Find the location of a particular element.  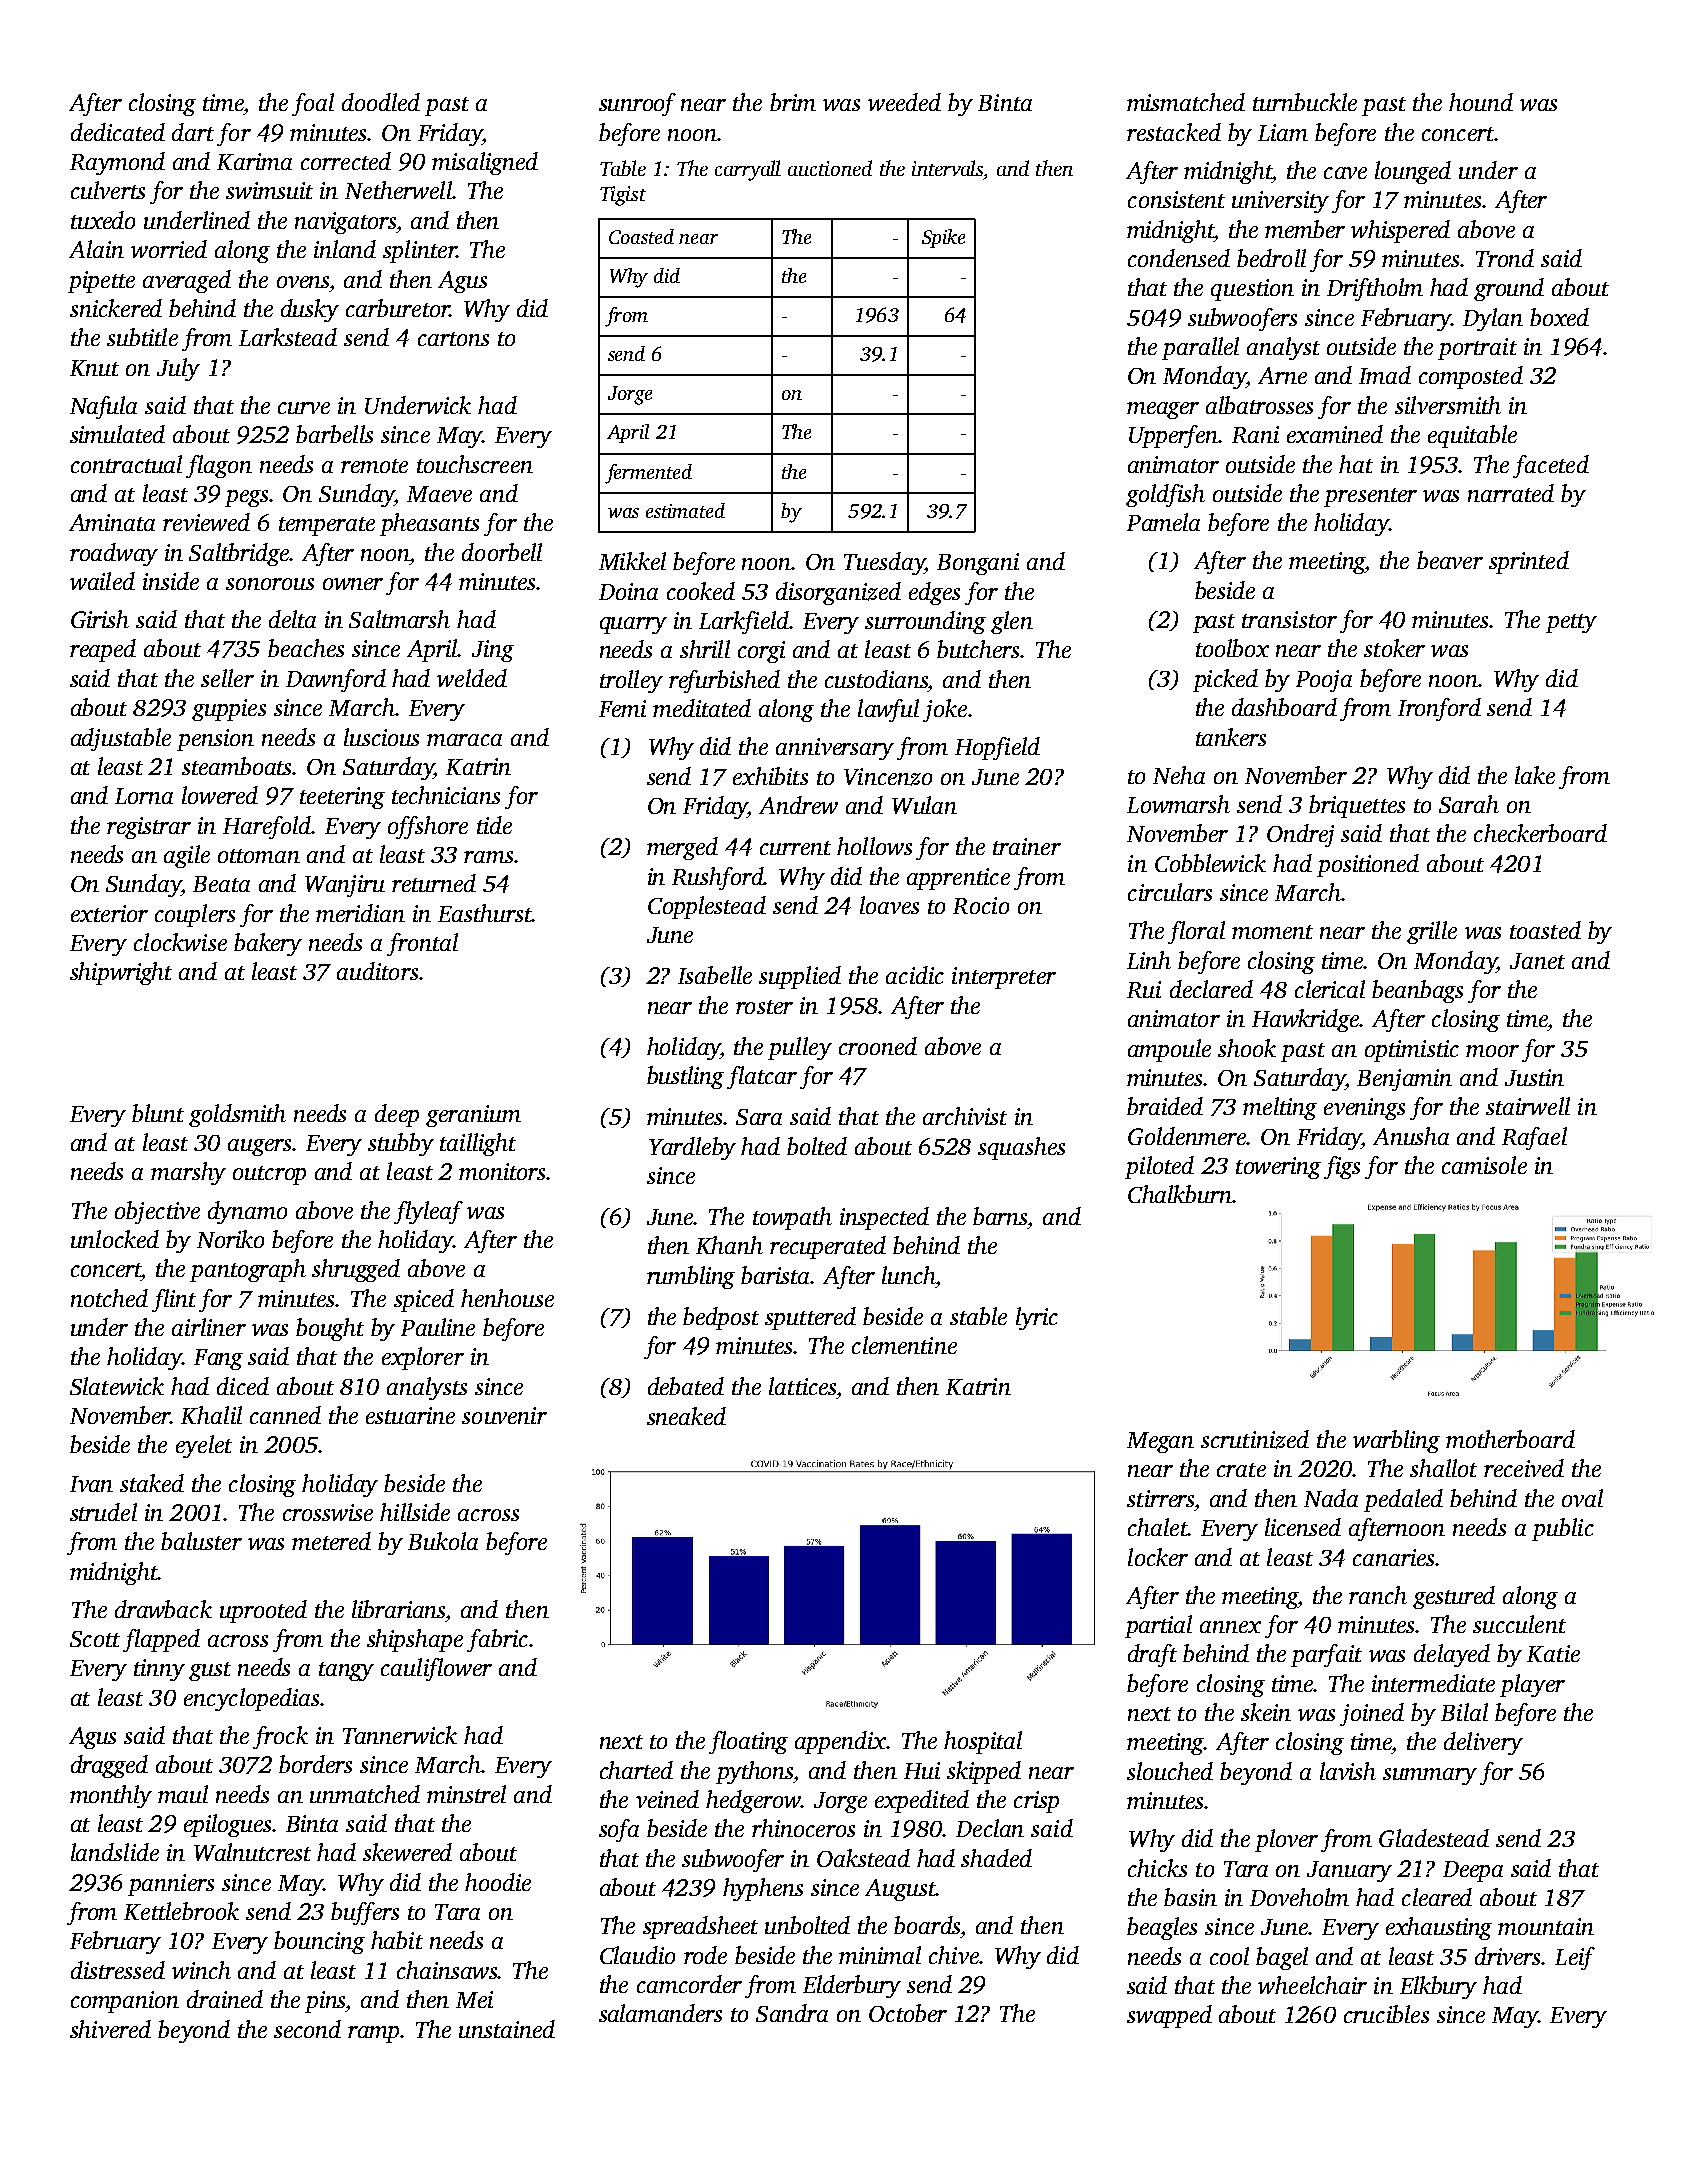

blunt is located at coordinates (158, 1113).
